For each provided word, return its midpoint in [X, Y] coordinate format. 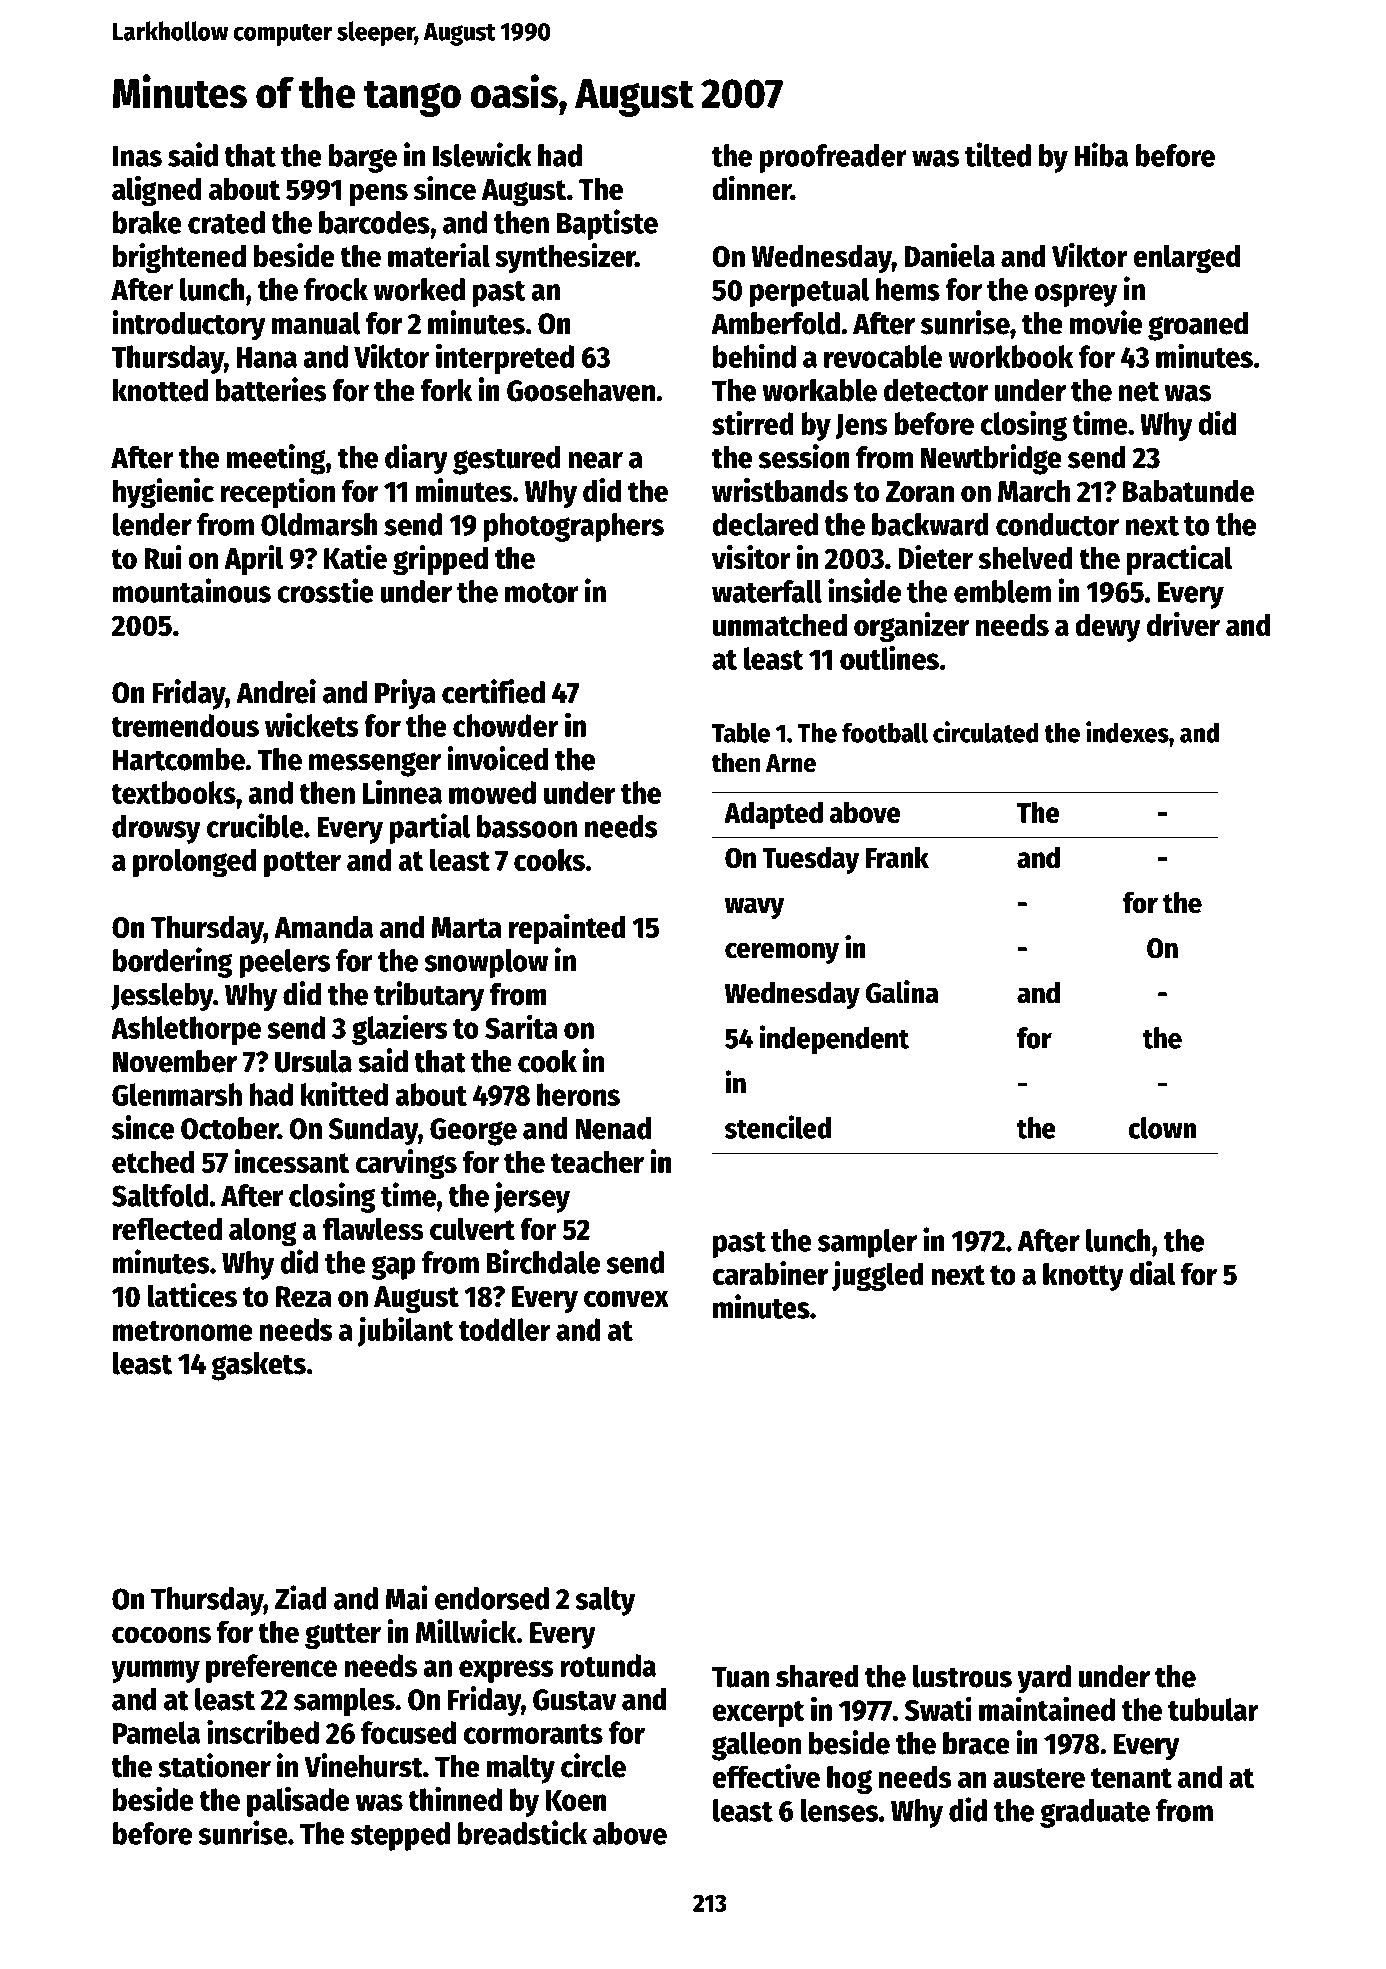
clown [1162, 1128]
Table [741, 733]
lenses [839, 1810]
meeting [276, 459]
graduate [1095, 1813]
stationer [214, 1765]
